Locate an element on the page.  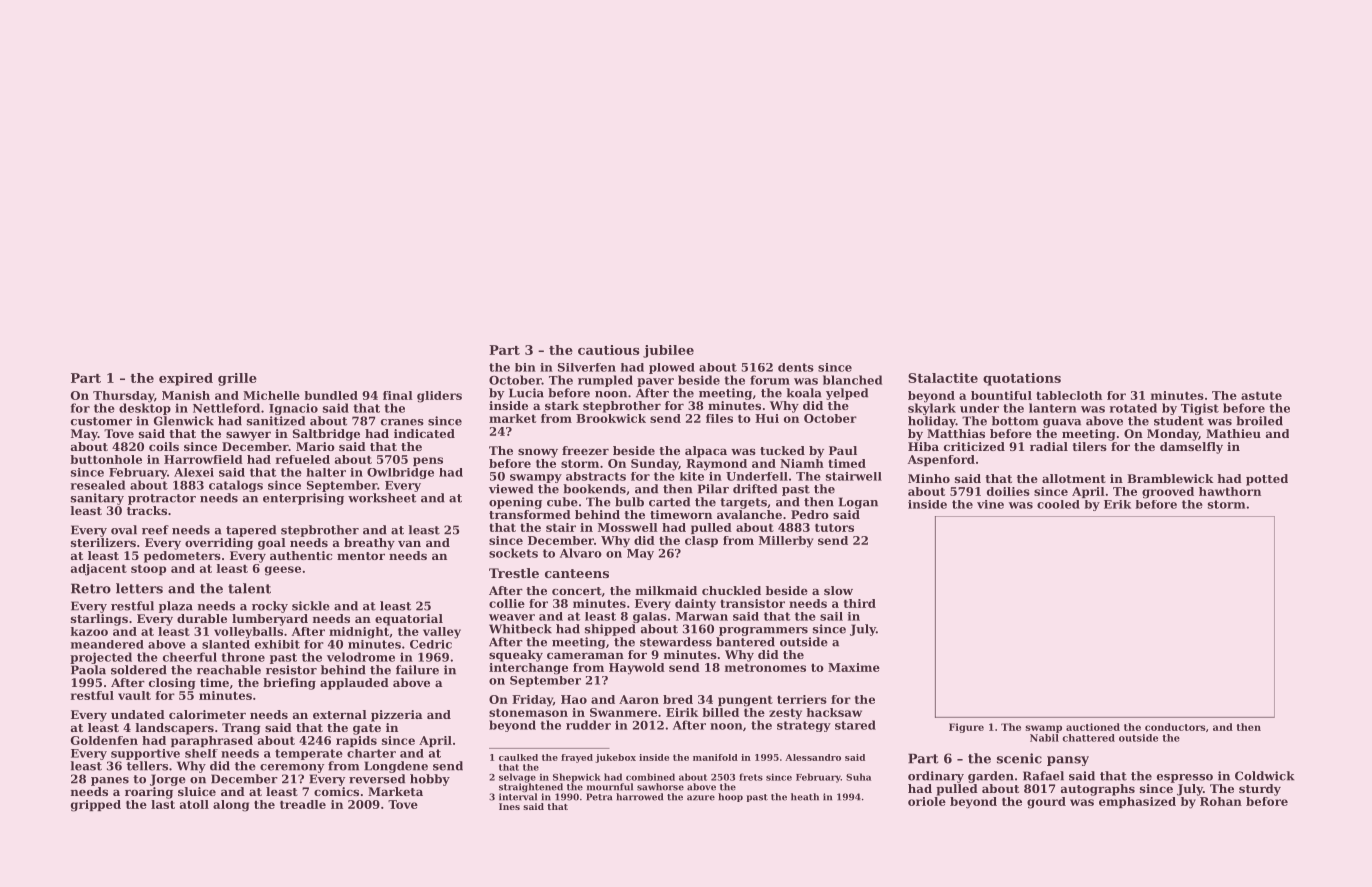
Nettleford is located at coordinates (226, 408).
